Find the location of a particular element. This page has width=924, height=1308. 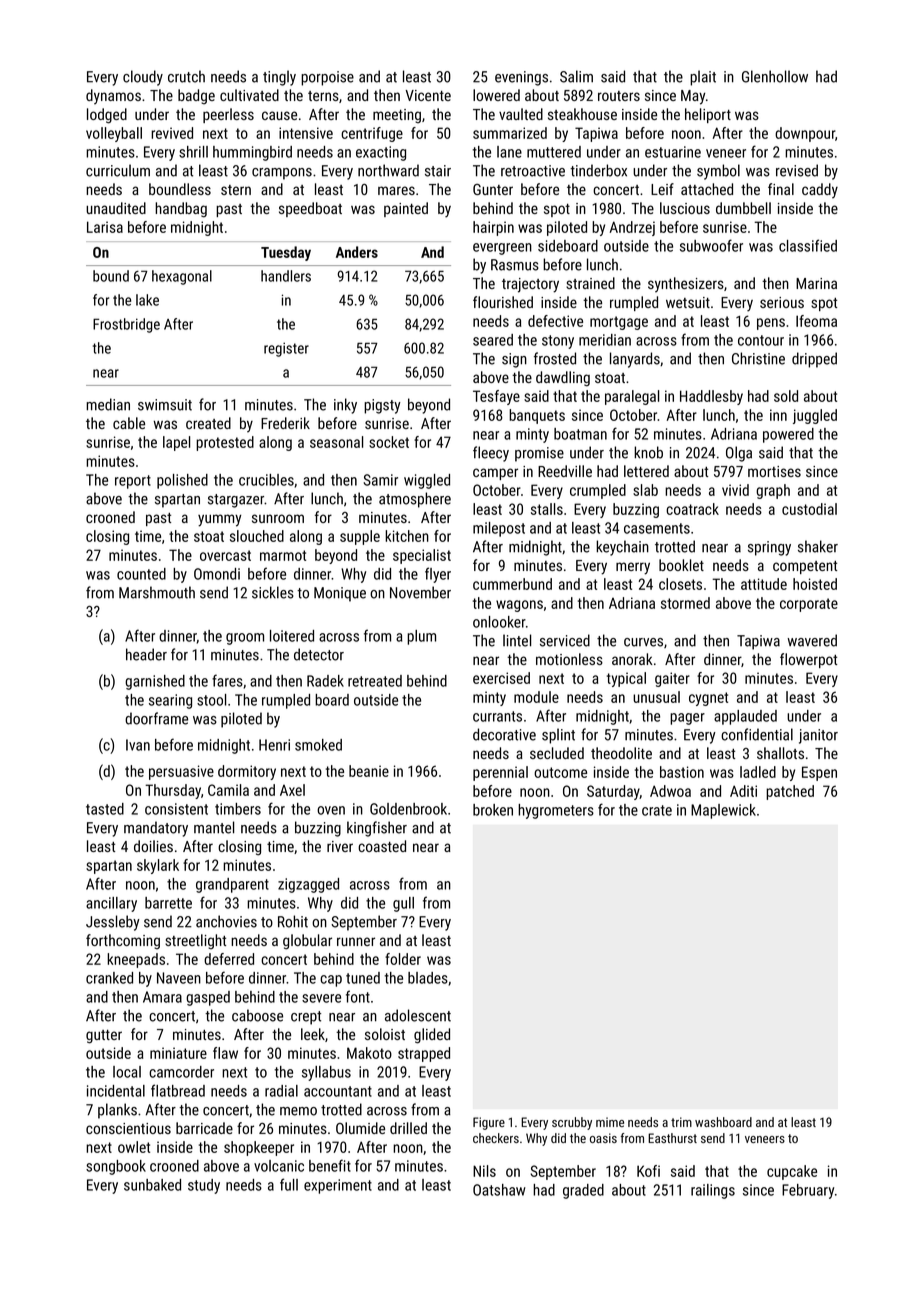

Ifeoma is located at coordinates (816, 321).
